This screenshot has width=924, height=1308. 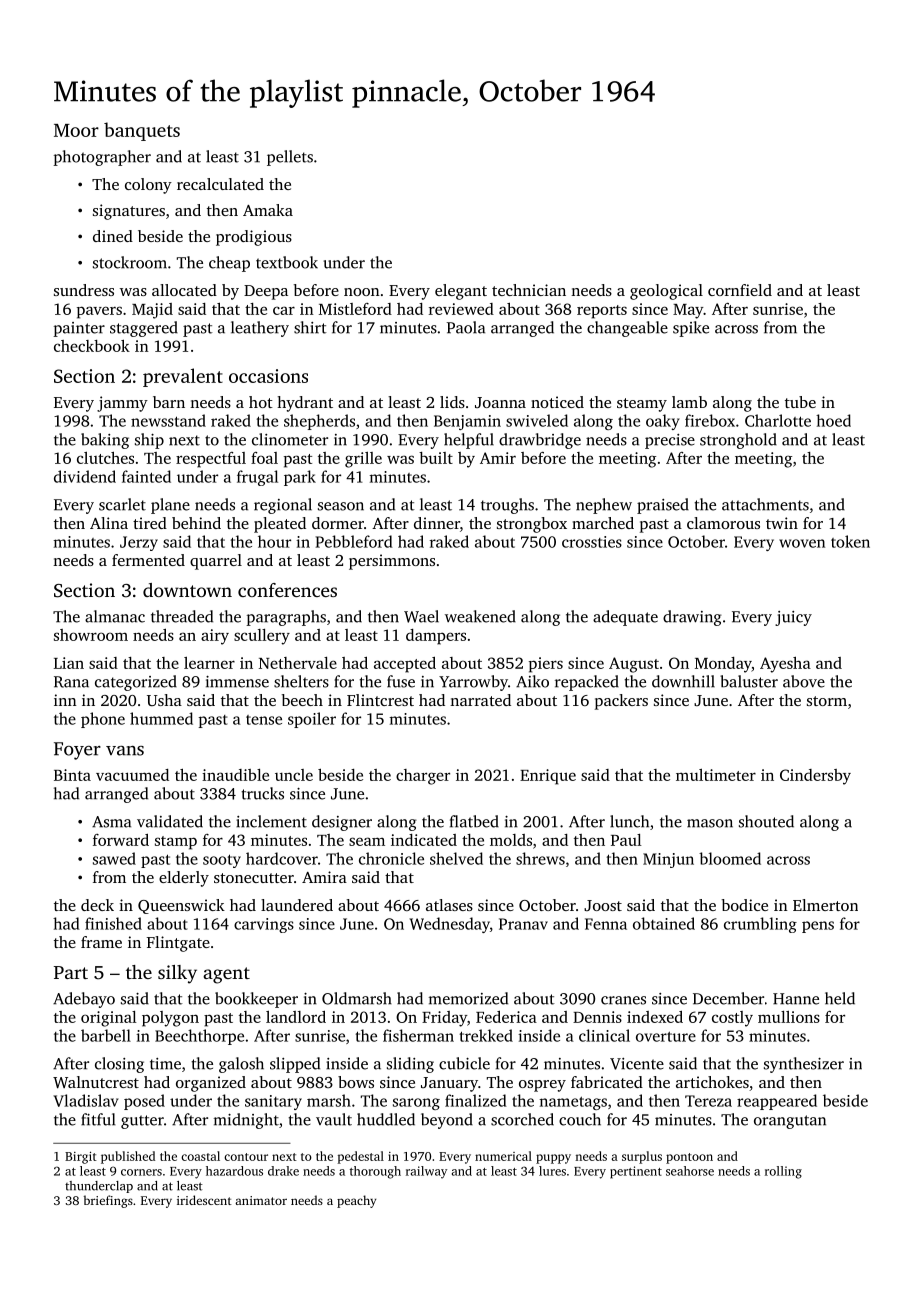 I want to click on plane, so click(x=170, y=506).
